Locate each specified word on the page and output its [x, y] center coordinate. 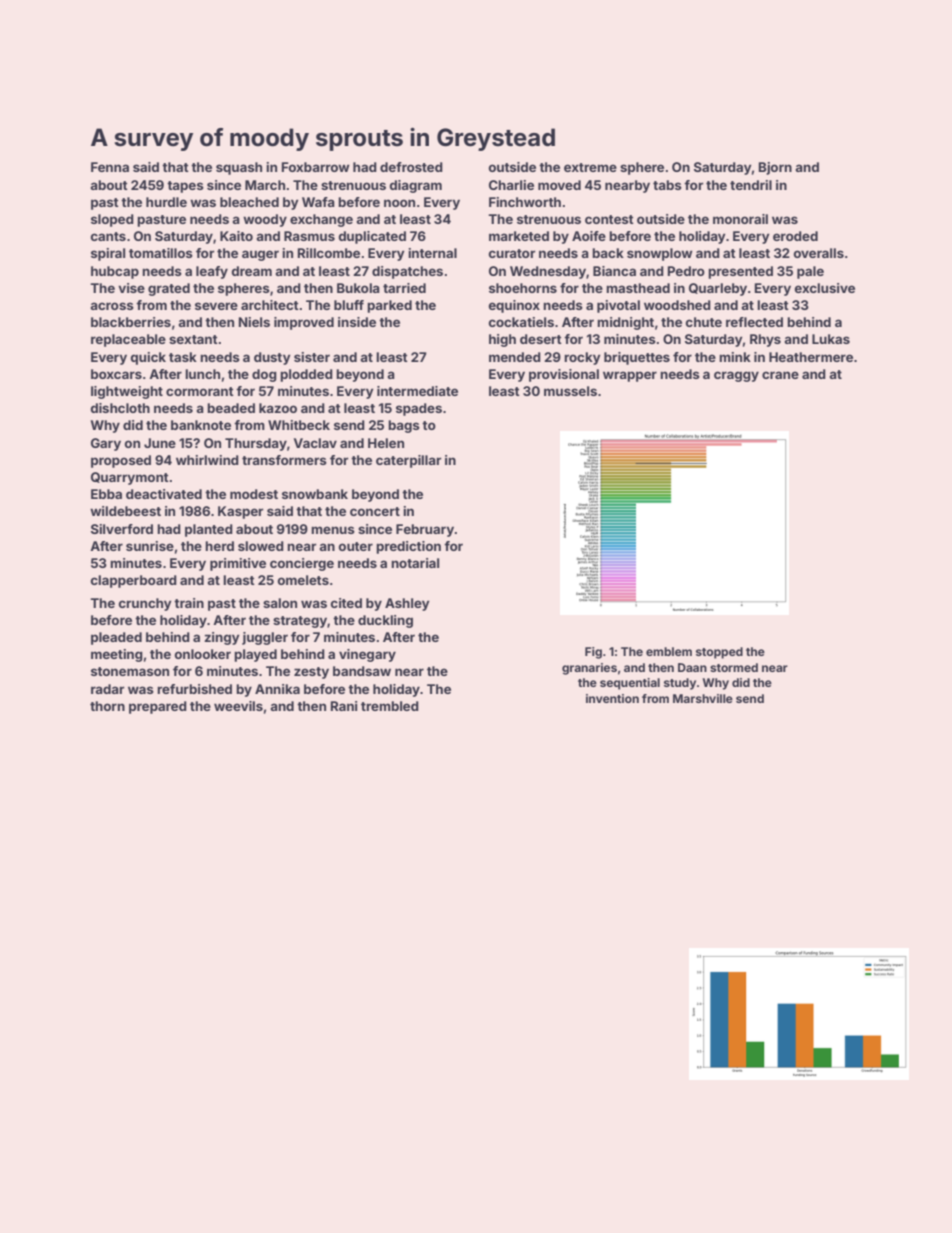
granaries [589, 669]
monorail [740, 219]
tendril [751, 185]
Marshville [703, 698]
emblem [669, 651]
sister [312, 357]
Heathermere [811, 357]
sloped [112, 220]
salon [280, 603]
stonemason [130, 671]
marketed [519, 236]
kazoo [278, 408]
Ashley [407, 604]
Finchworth [525, 202]
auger [260, 255]
